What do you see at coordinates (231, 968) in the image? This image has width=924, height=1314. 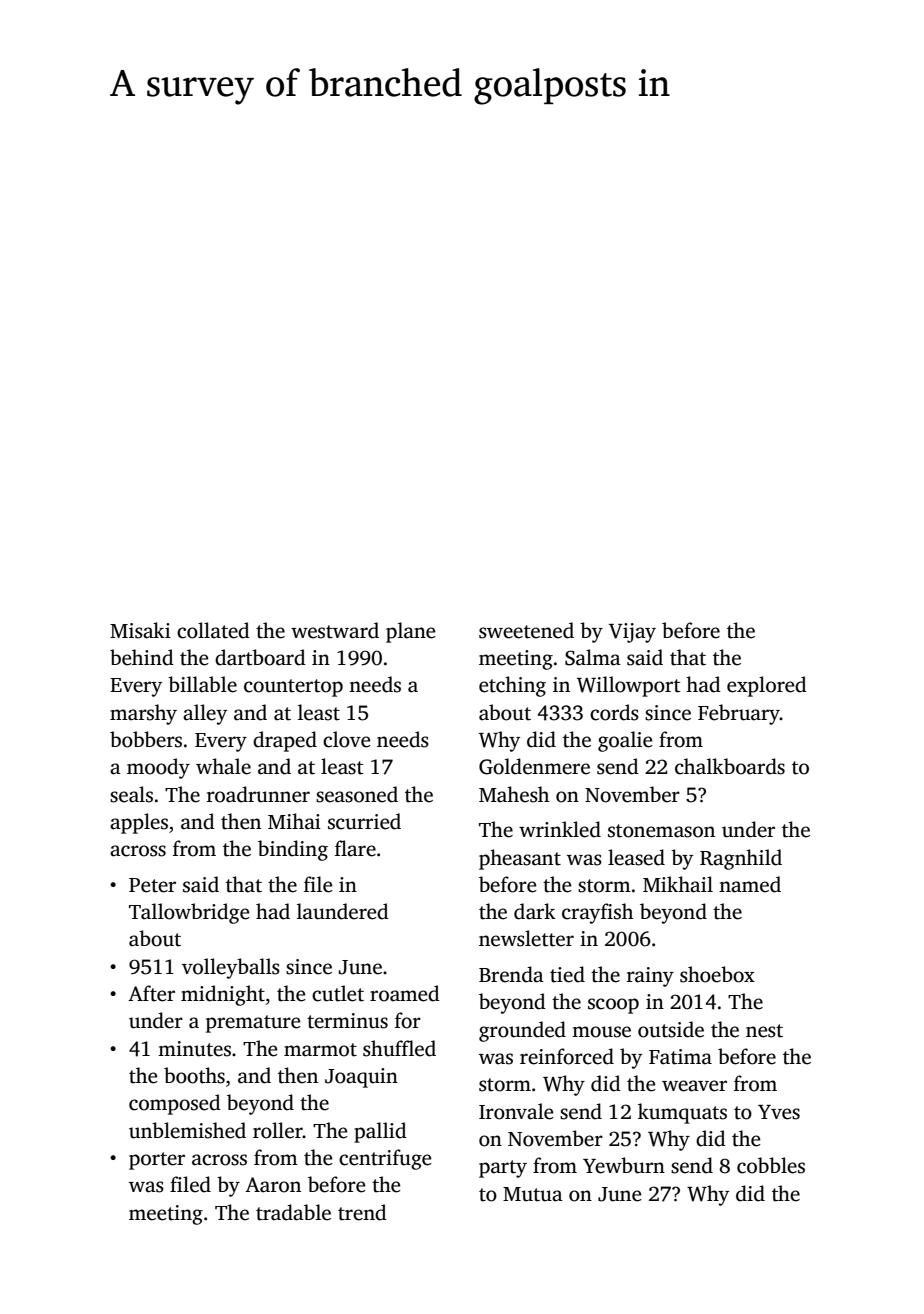 I see `volleyballs` at bounding box center [231, 968].
